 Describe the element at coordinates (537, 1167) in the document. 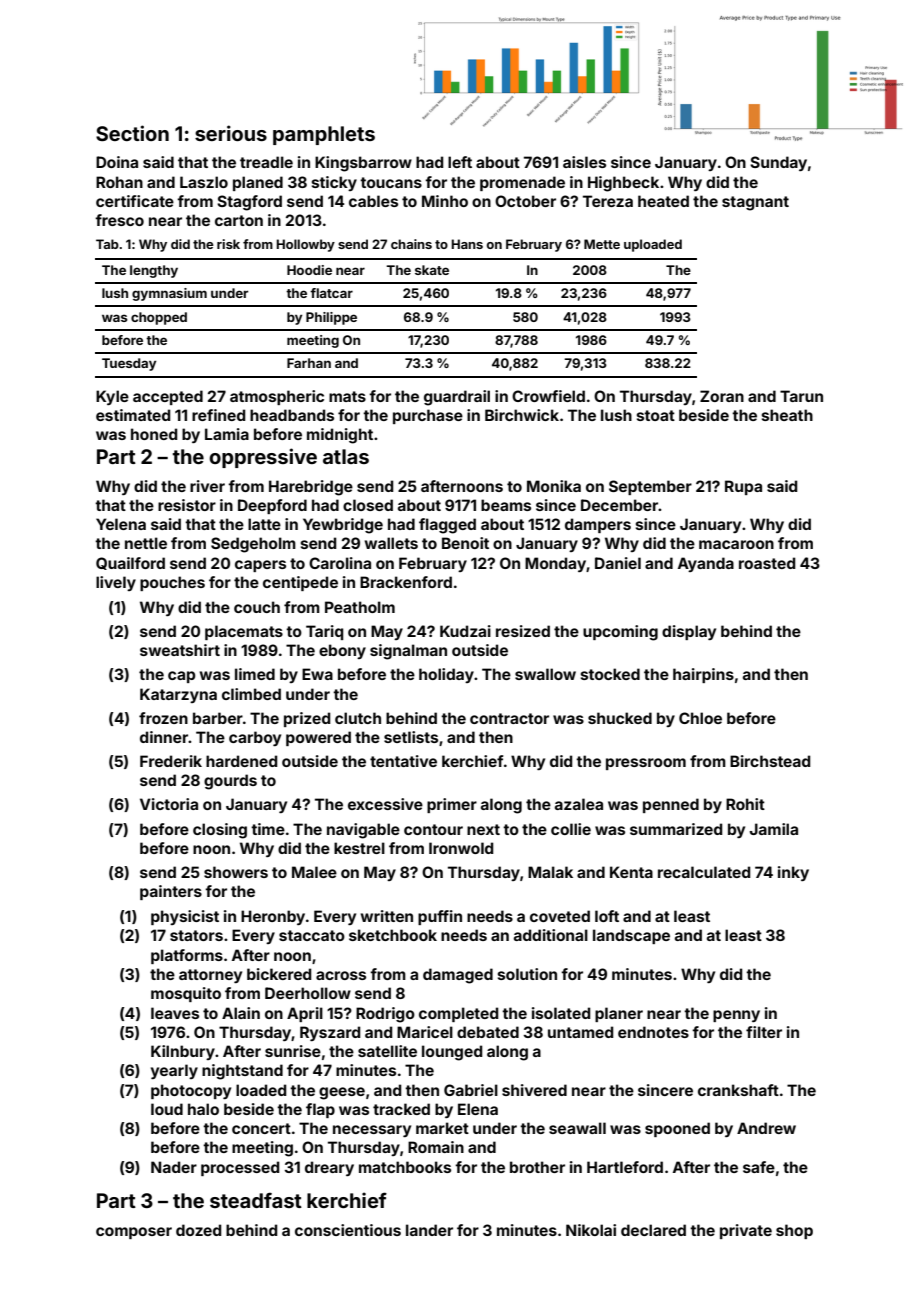

I see `brother` at that location.
